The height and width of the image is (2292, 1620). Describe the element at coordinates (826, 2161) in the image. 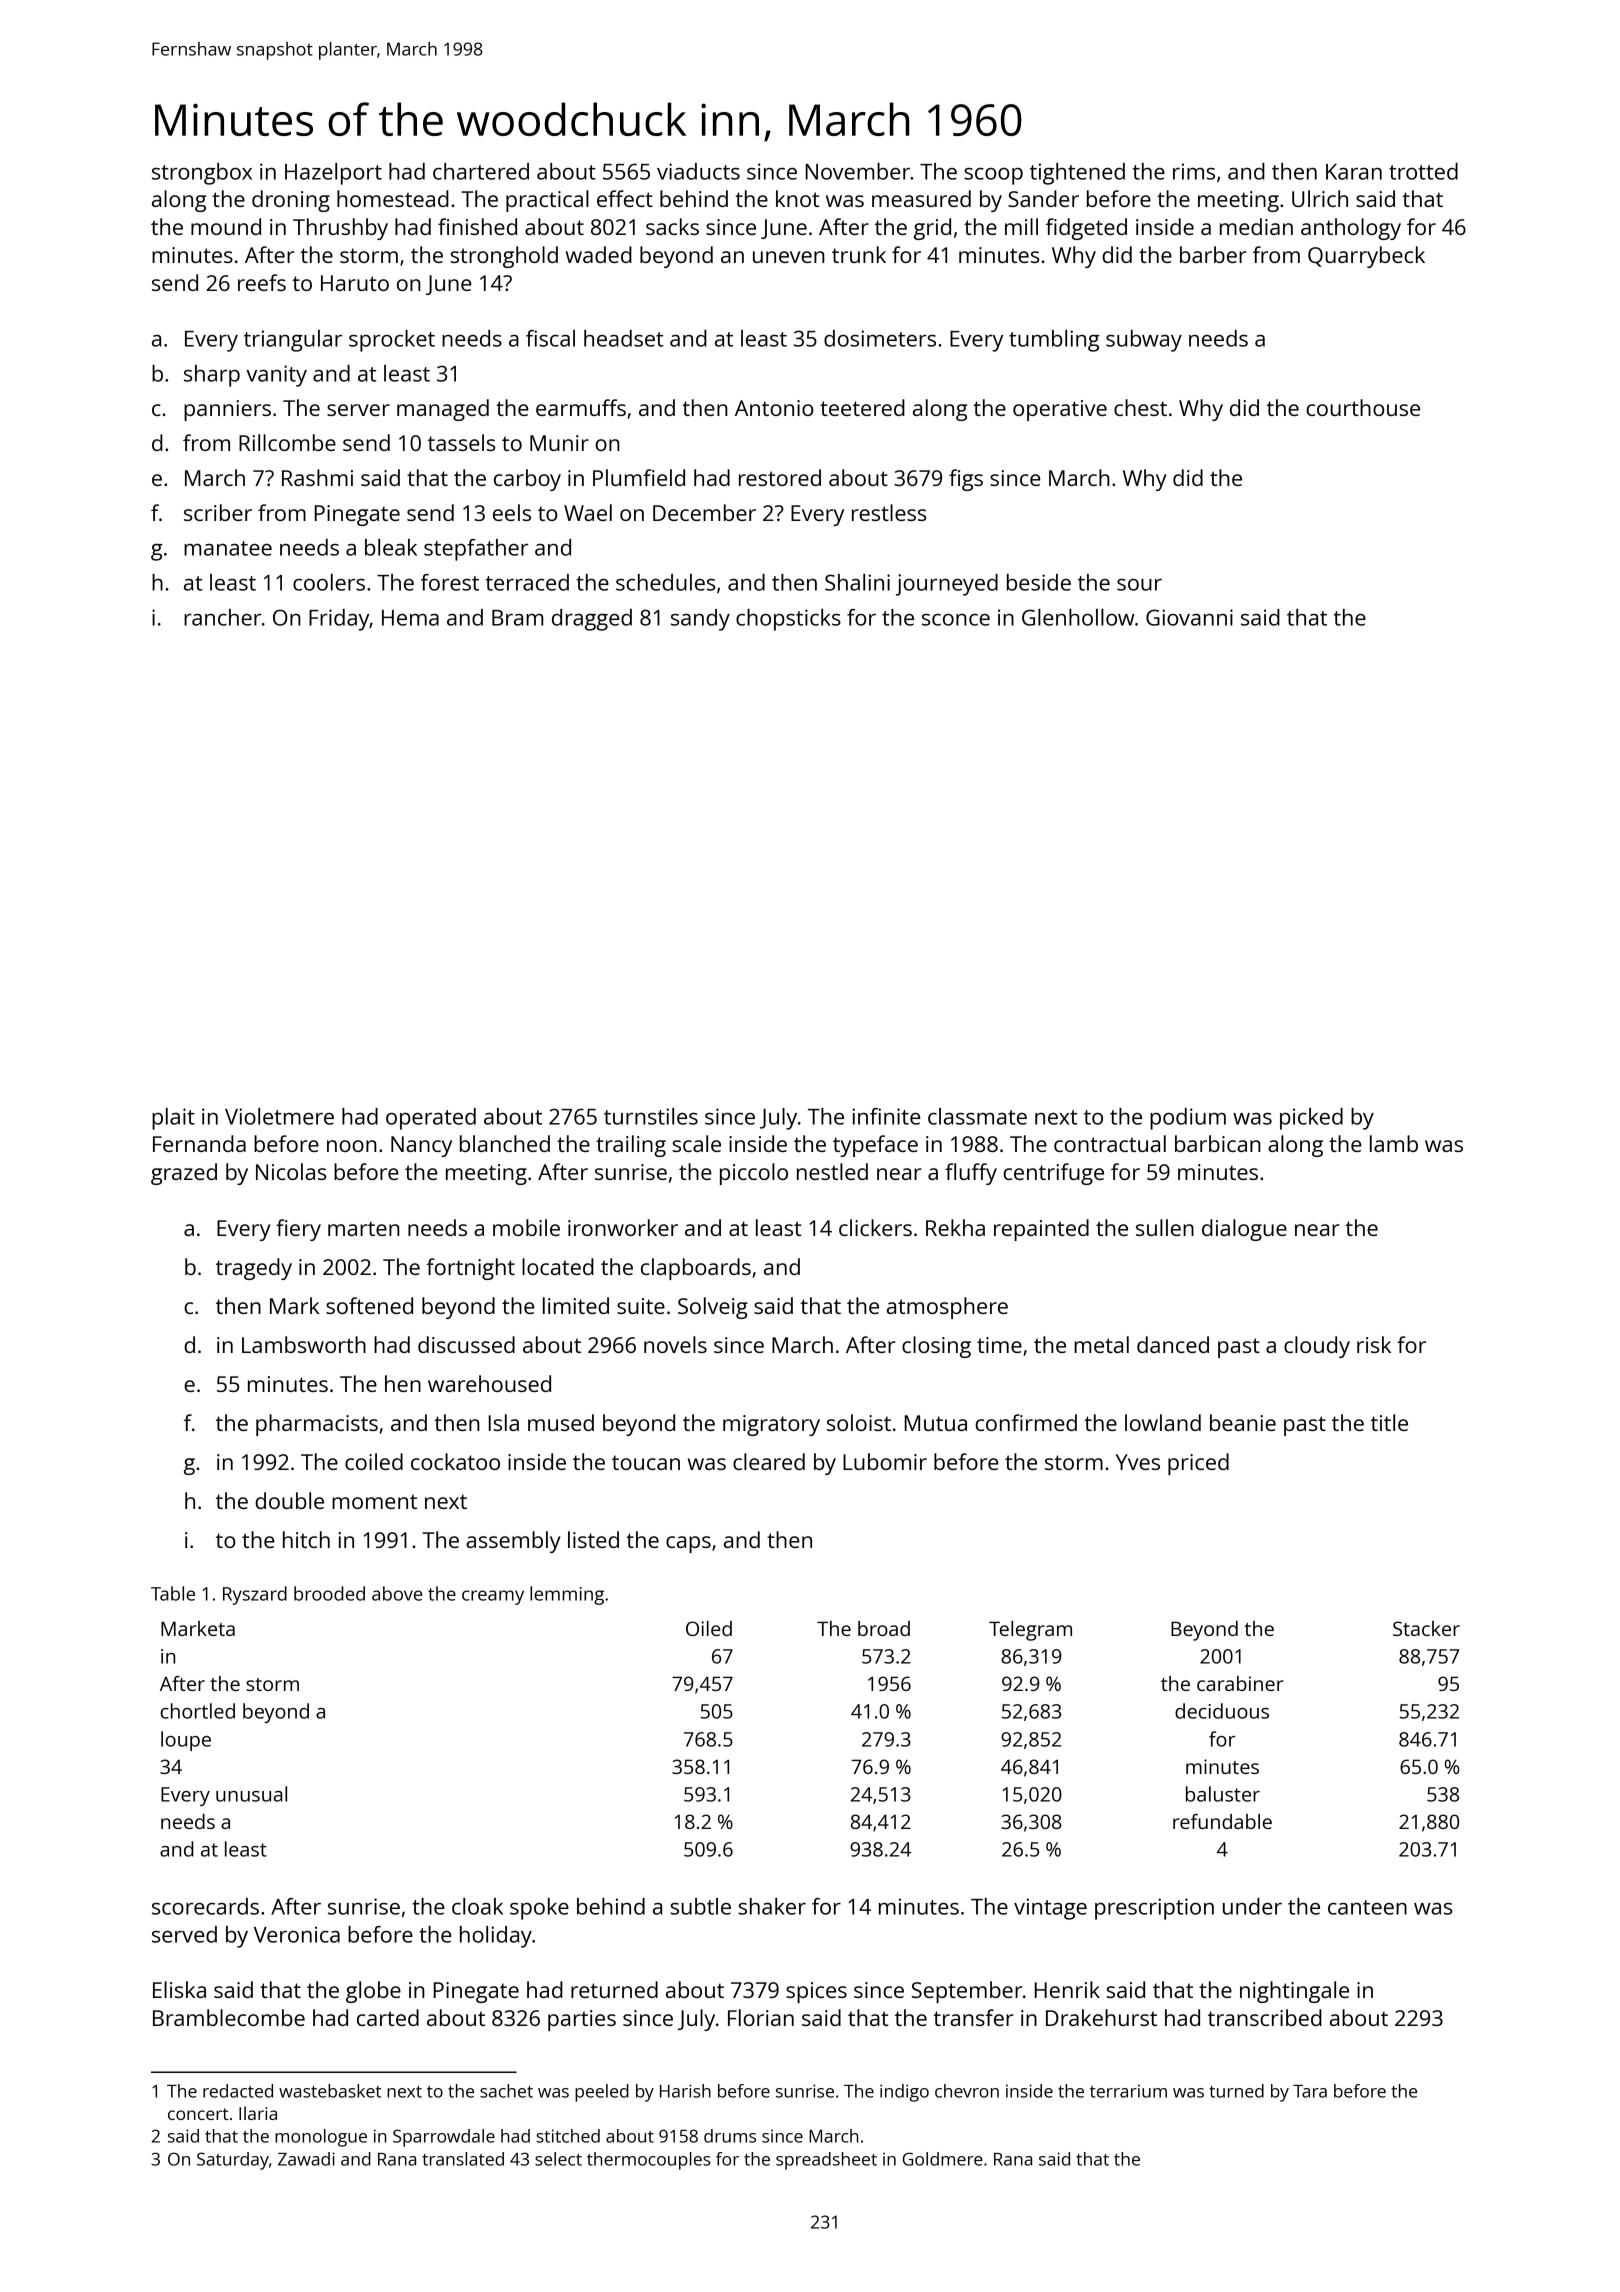

I see `spreadsheet` at that location.
